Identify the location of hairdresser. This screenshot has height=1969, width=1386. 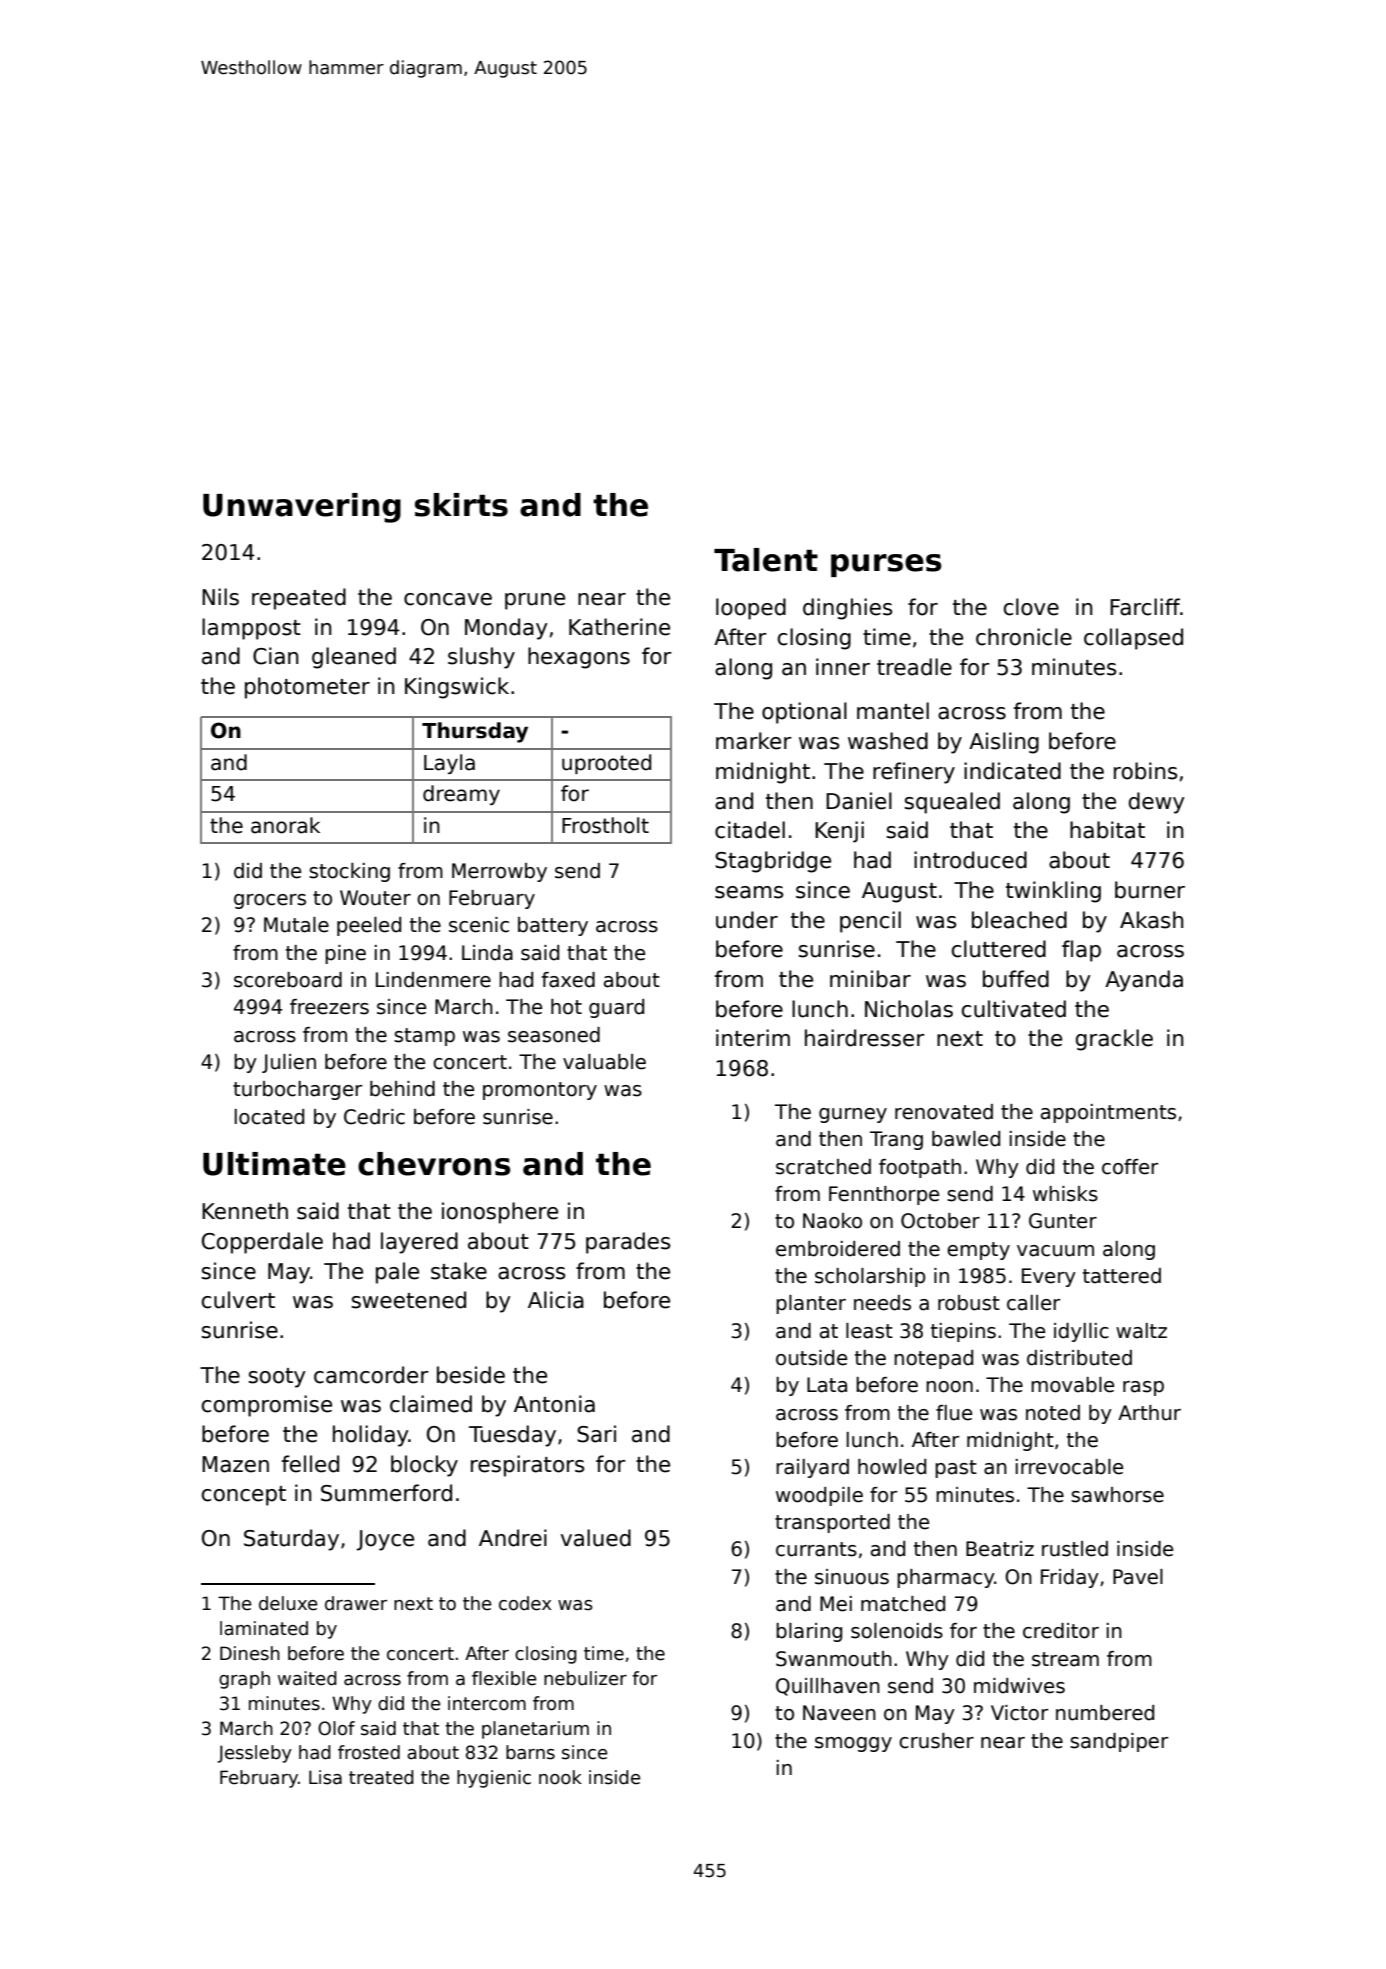
(865, 1038).
